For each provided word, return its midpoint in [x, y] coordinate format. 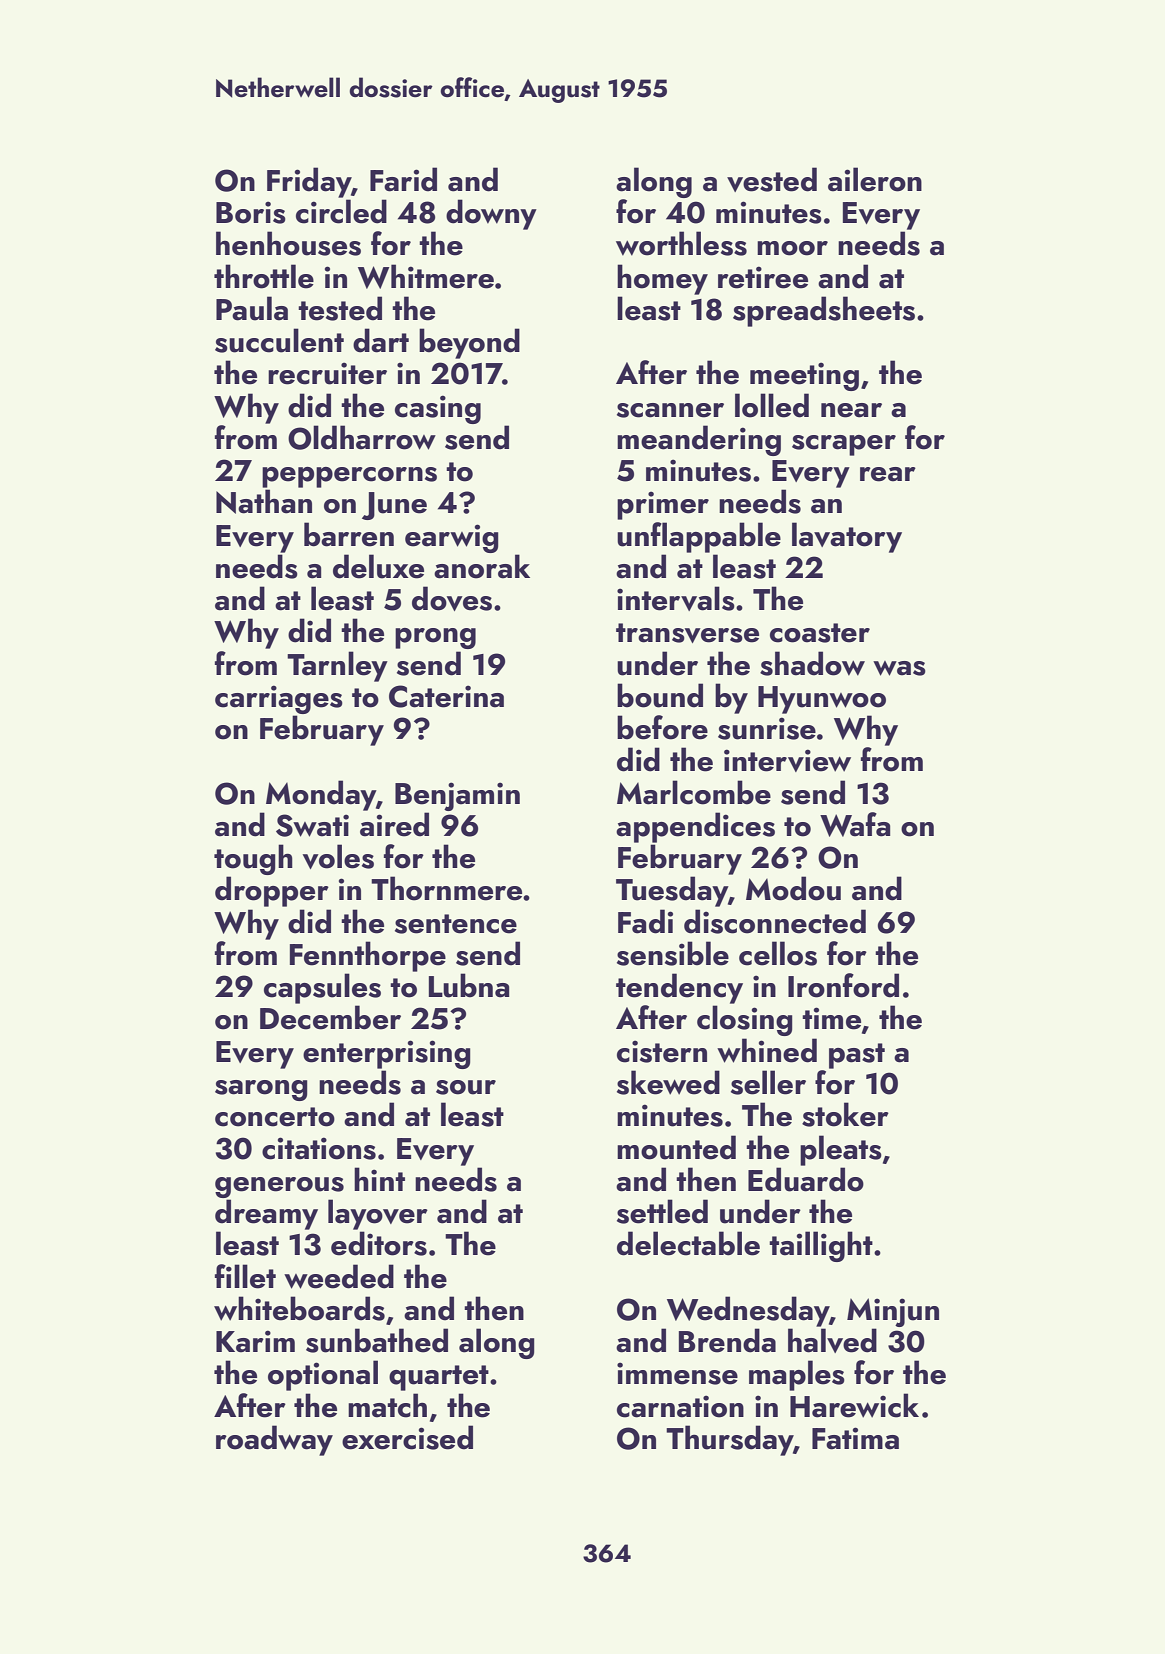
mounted [676, 1147]
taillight [821, 1246]
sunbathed [377, 1340]
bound [660, 695]
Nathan [264, 501]
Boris [251, 212]
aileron [875, 179]
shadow [812, 663]
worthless [681, 243]
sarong [261, 1090]
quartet [439, 1378]
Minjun [893, 1312]
